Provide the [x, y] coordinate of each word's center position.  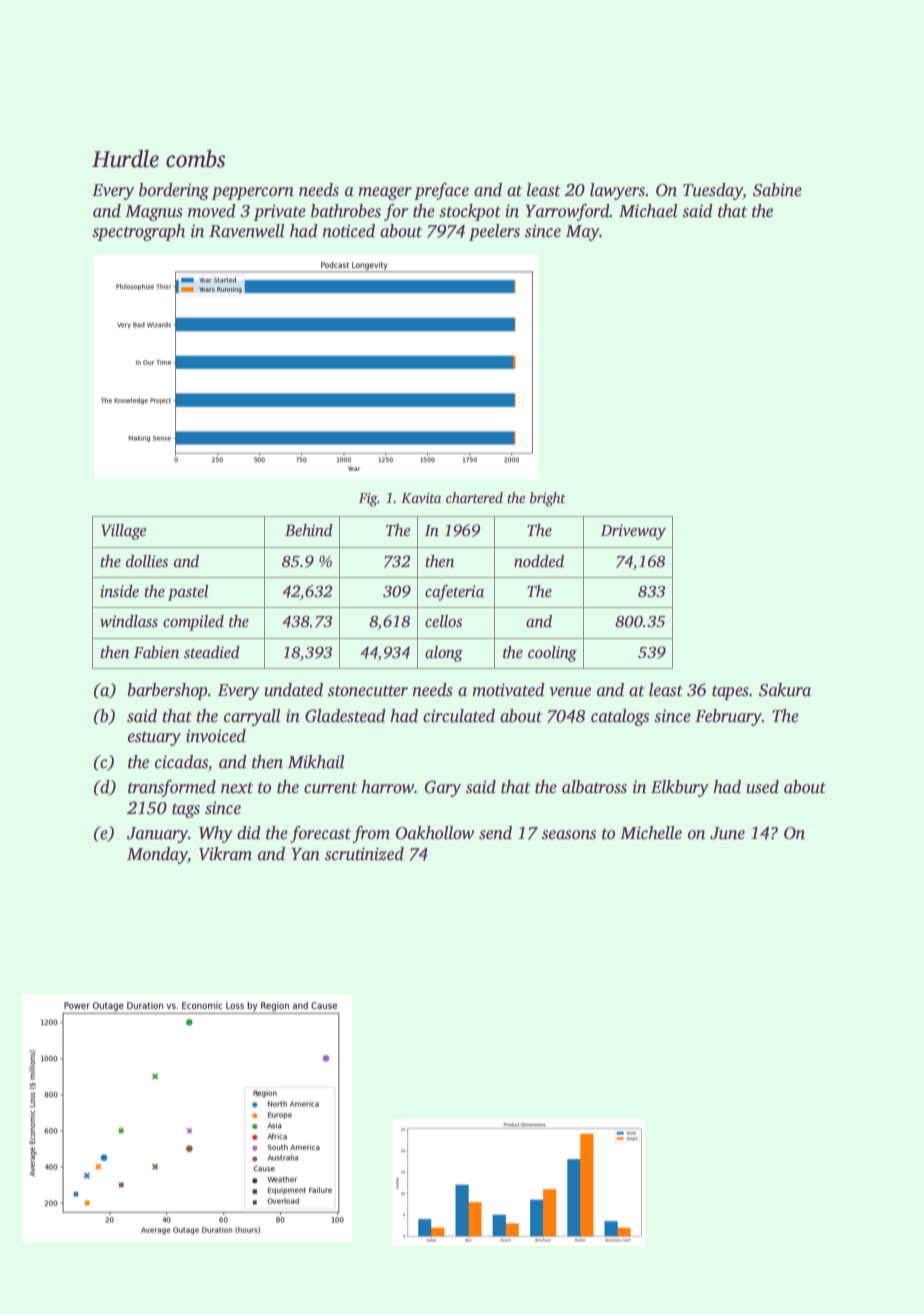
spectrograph [138, 232]
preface [441, 191]
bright [548, 499]
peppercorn [252, 193]
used [762, 787]
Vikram [225, 854]
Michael [648, 211]
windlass [129, 621]
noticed [349, 231]
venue [570, 692]
